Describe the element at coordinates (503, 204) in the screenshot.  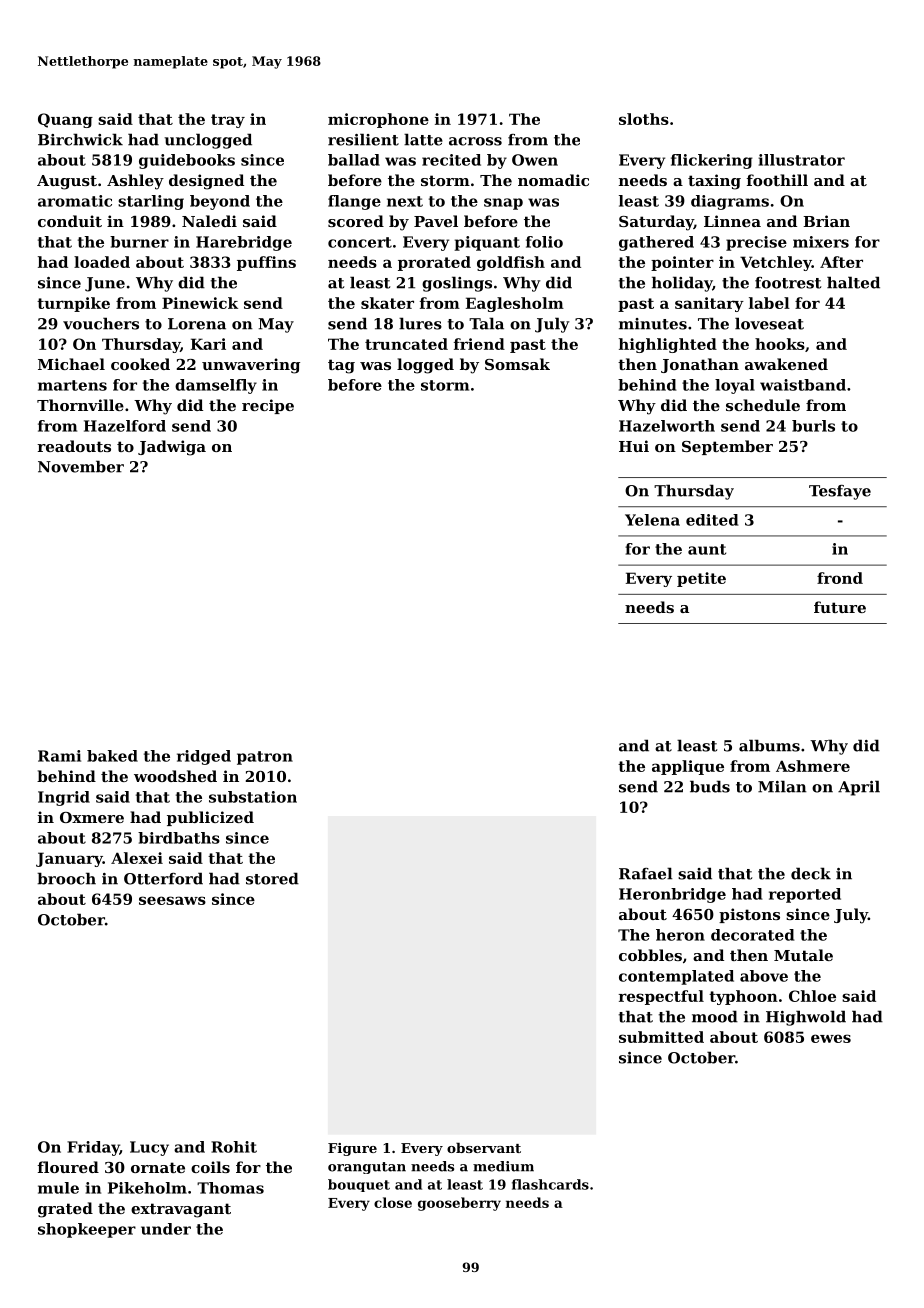
I see `snap` at that location.
